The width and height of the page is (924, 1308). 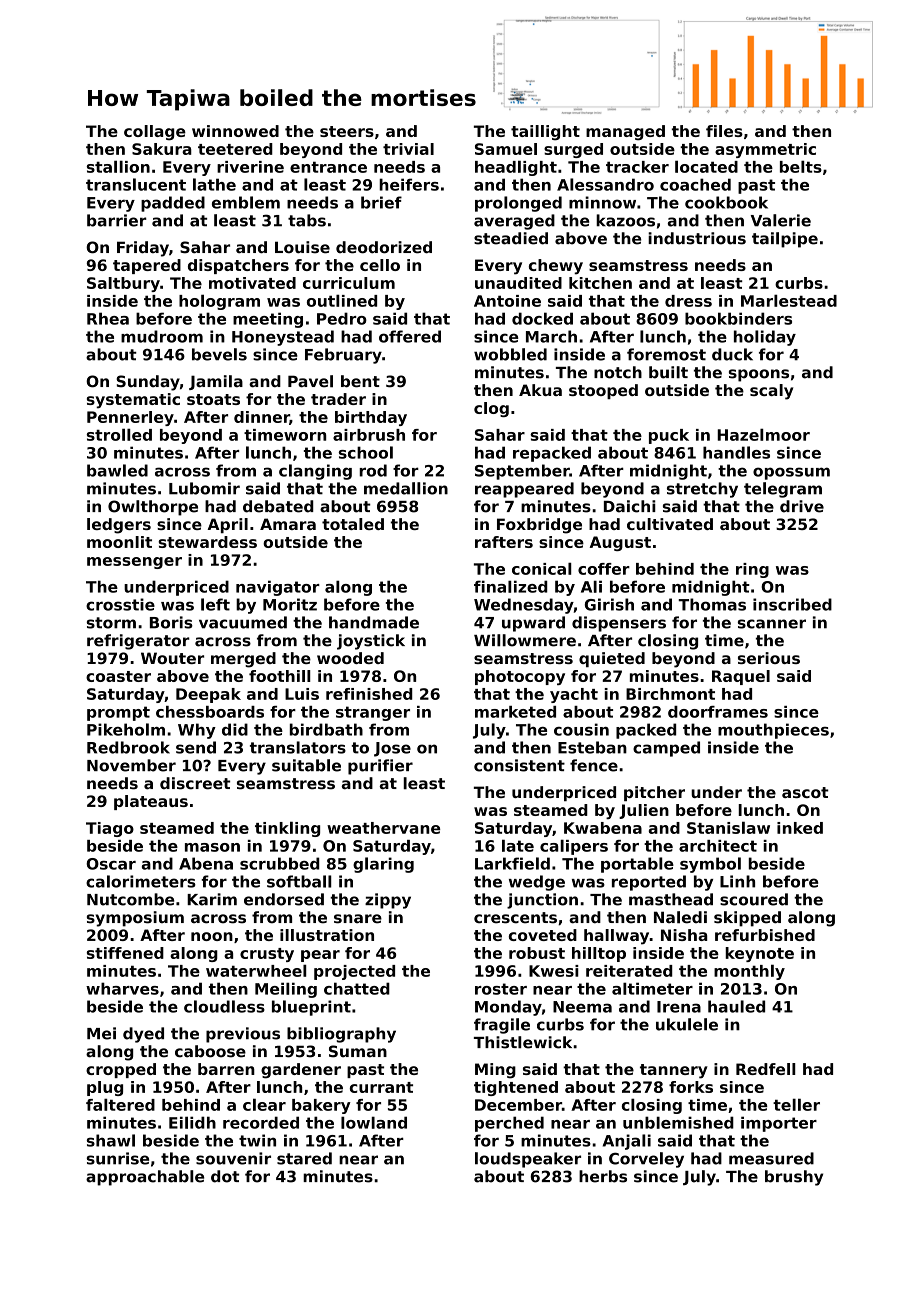 I want to click on winnowed, so click(x=235, y=131).
